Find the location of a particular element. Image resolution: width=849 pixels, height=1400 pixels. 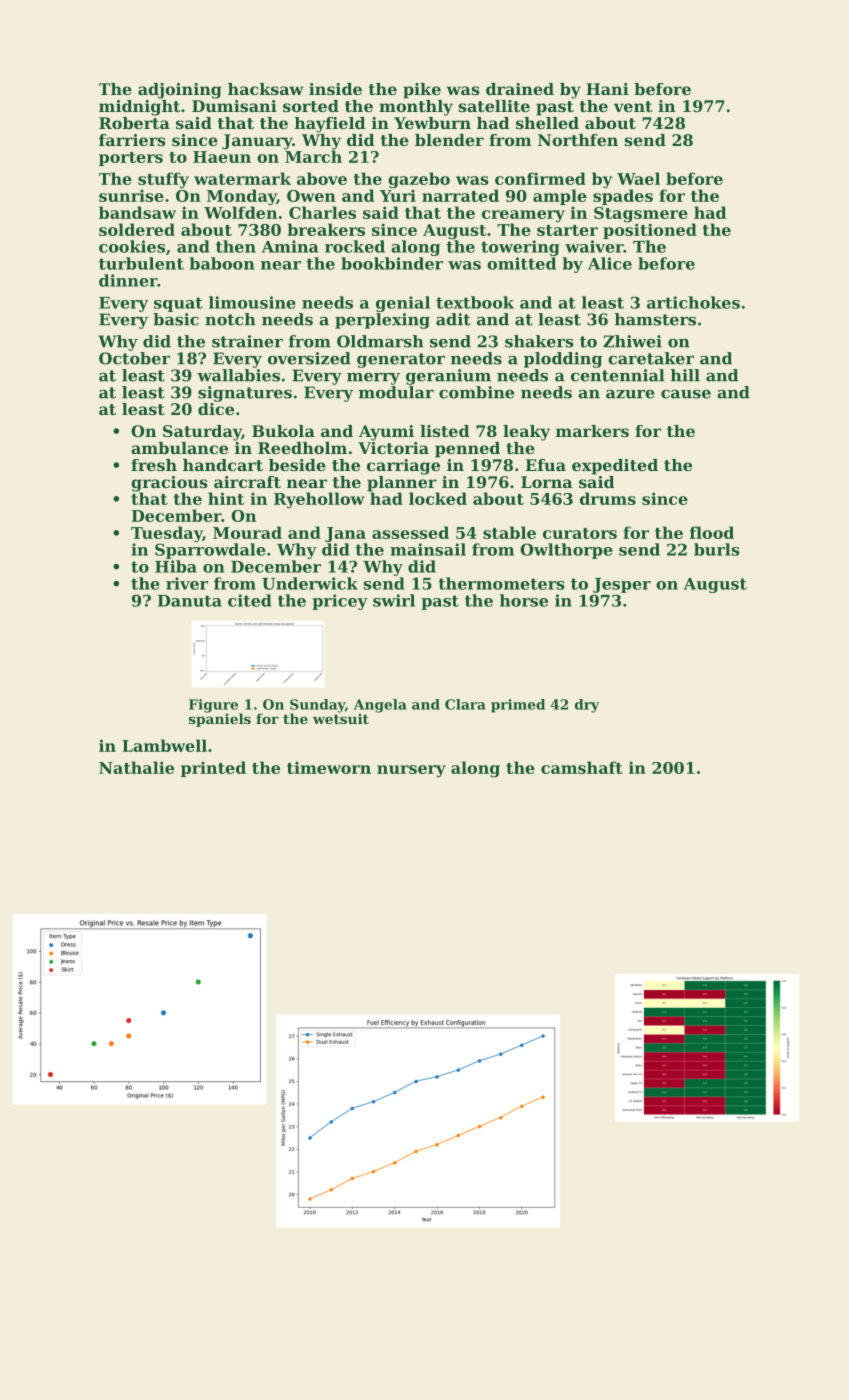

shakers is located at coordinates (539, 341).
